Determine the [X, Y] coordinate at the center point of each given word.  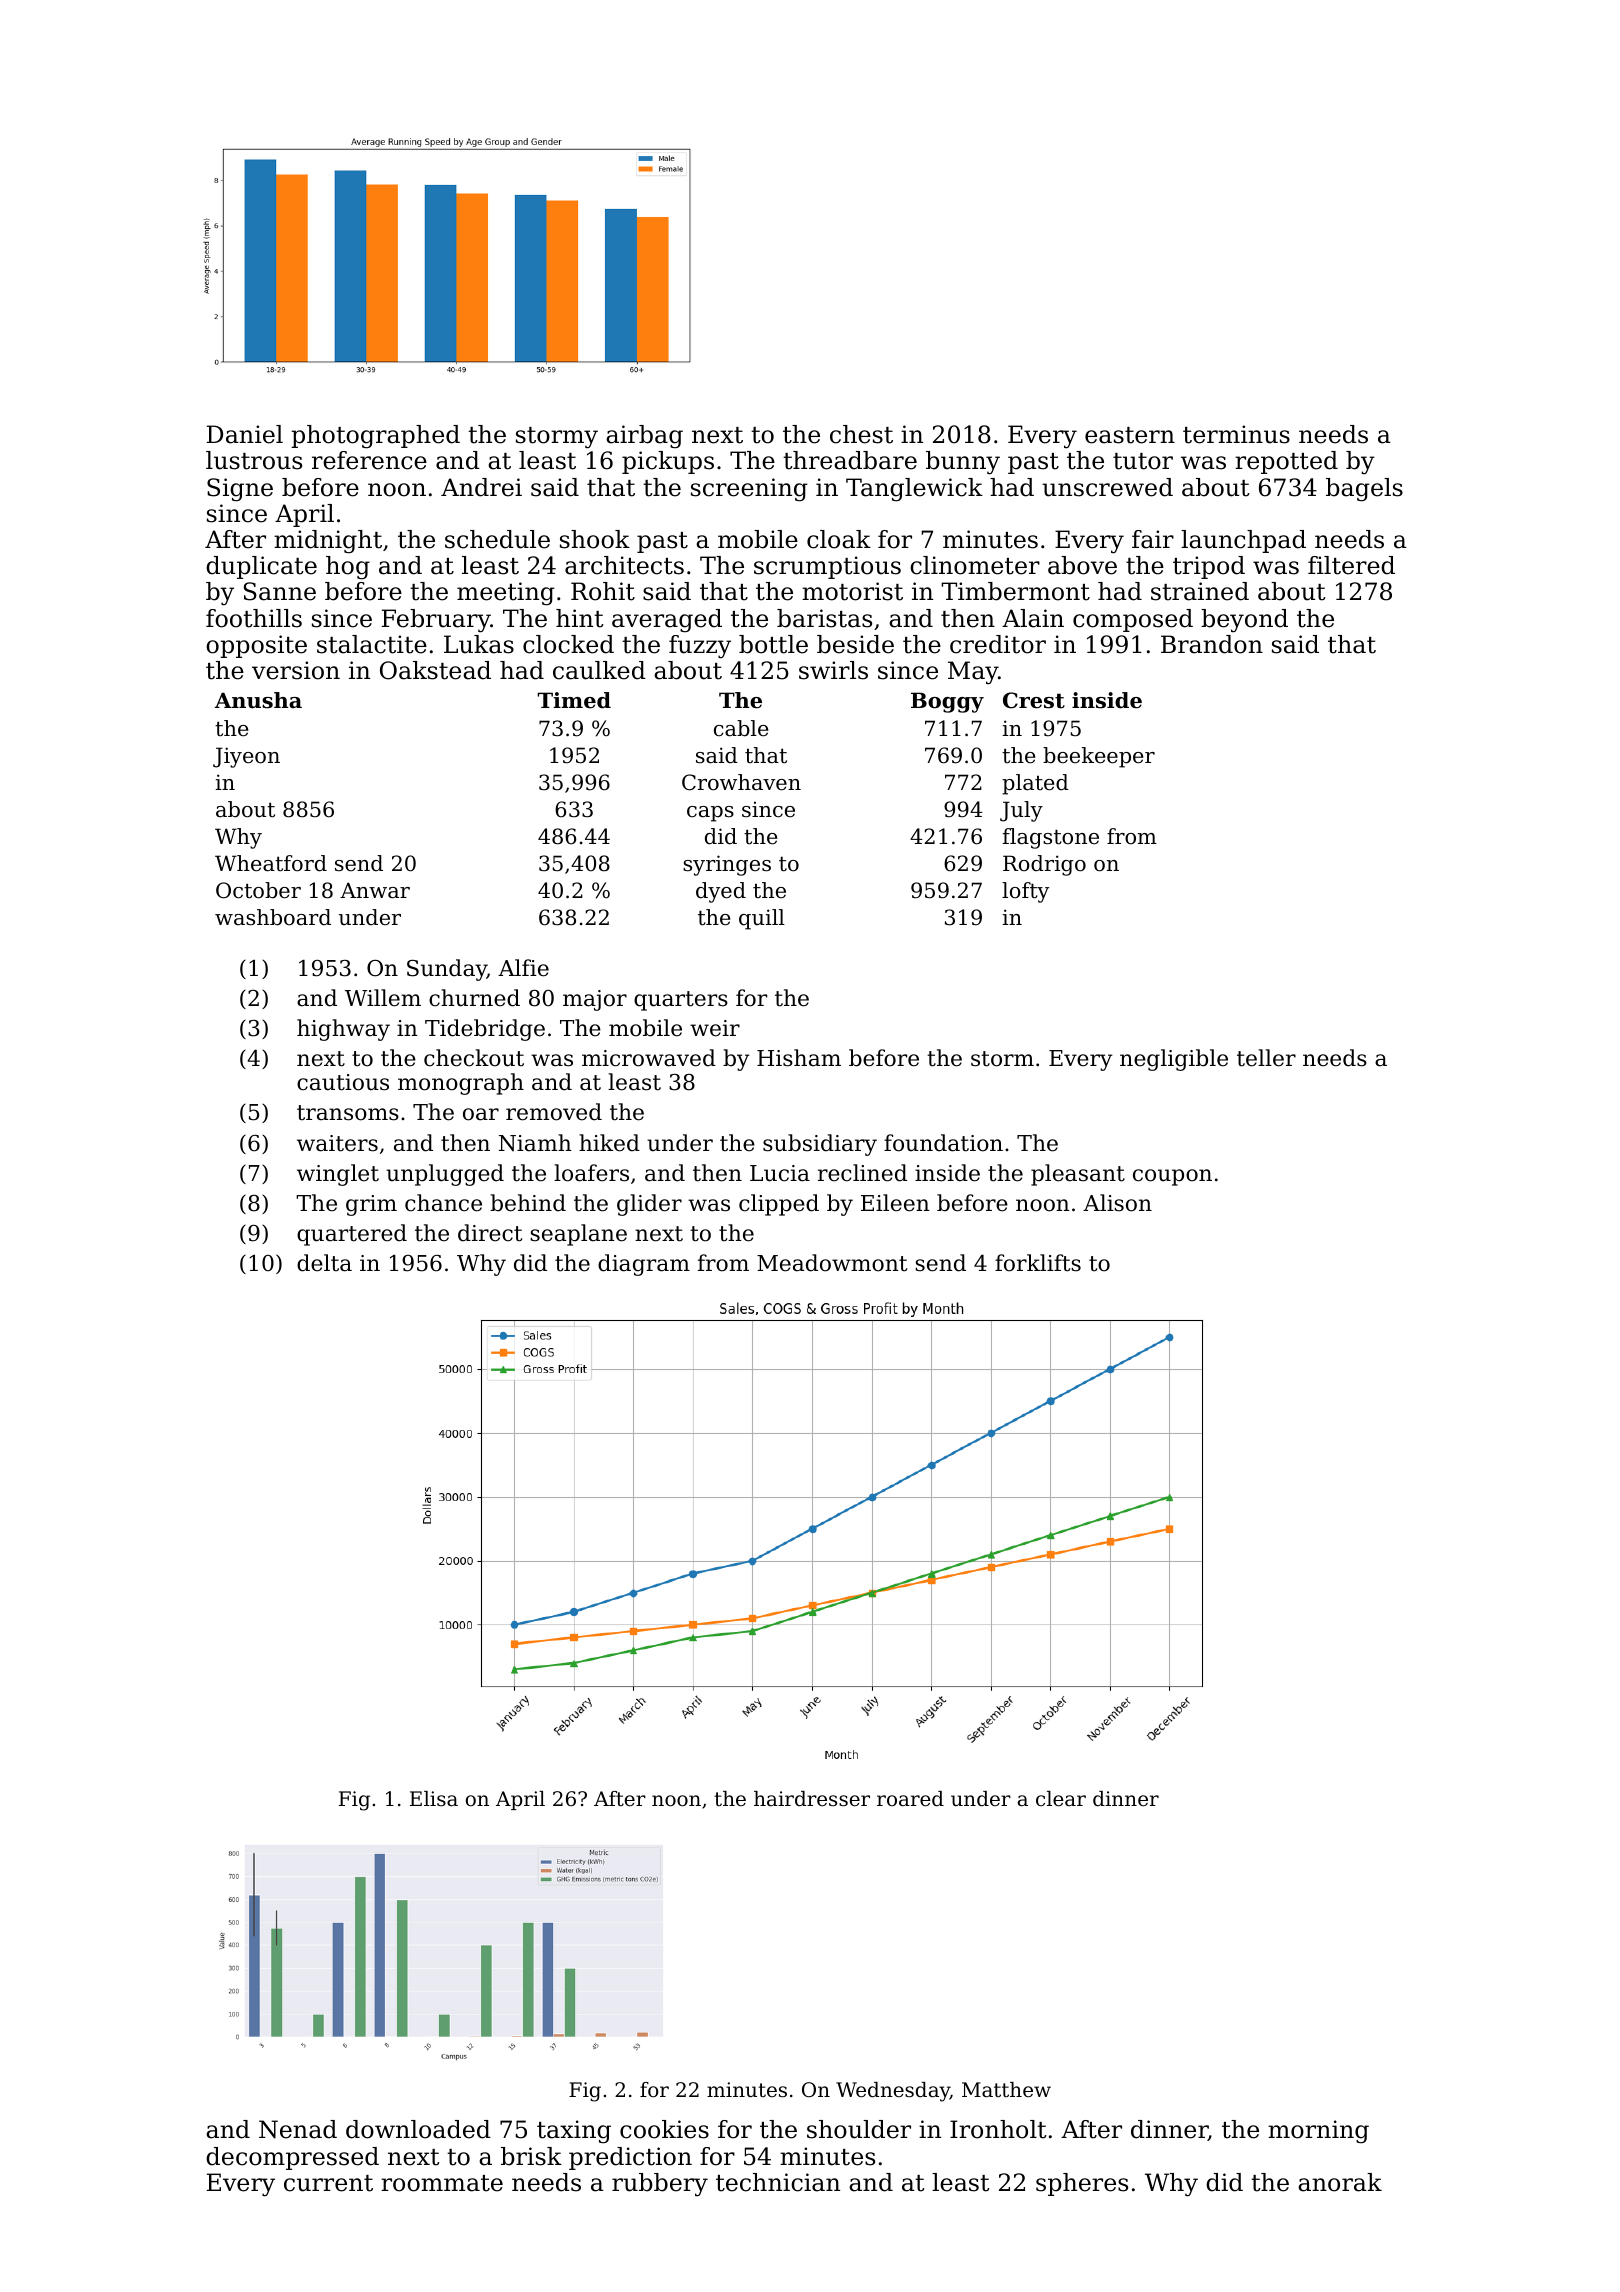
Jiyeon [246, 757]
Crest [1034, 700]
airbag [644, 437]
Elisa [434, 1799]
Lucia [780, 1173]
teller [1266, 1058]
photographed [375, 437]
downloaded [418, 2129]
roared [910, 1799]
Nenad [298, 2129]
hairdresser [812, 1799]
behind [528, 1203]
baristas [824, 618]
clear [1061, 1799]
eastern [1130, 435]
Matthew [1006, 2090]
